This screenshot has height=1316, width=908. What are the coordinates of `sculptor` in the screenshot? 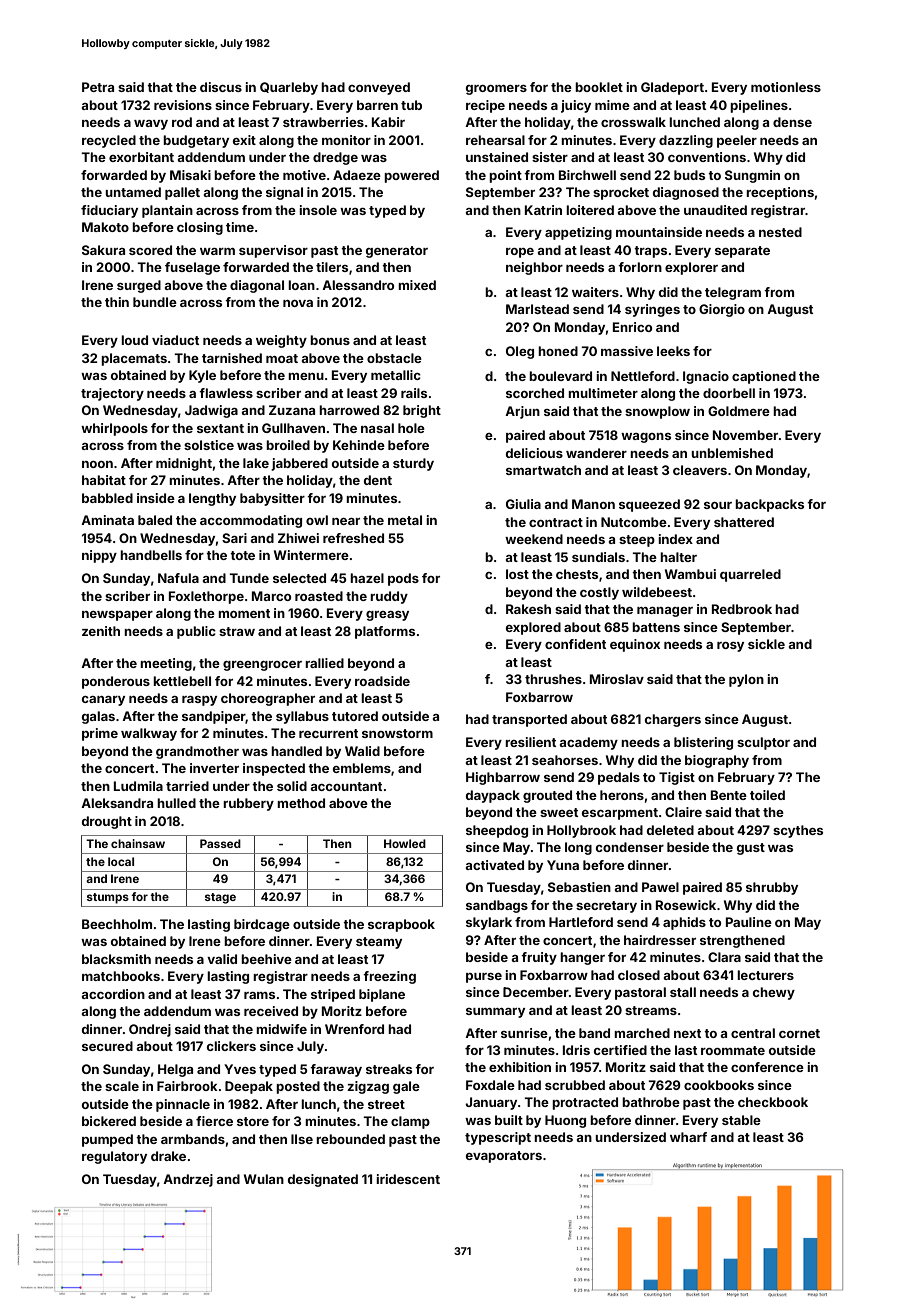 It's located at (763, 743).
